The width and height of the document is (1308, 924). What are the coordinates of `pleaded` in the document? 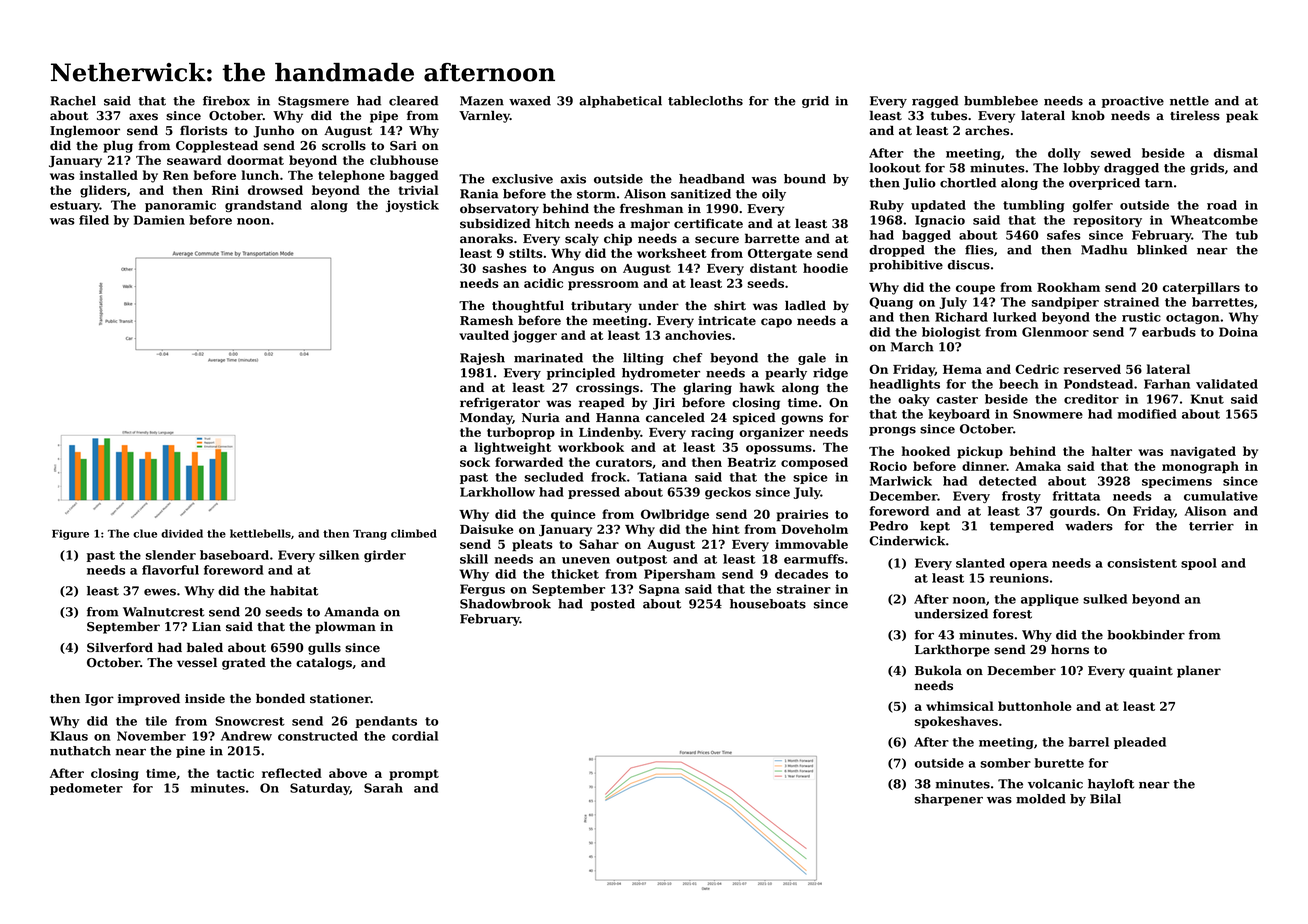 It's located at (1140, 743).
